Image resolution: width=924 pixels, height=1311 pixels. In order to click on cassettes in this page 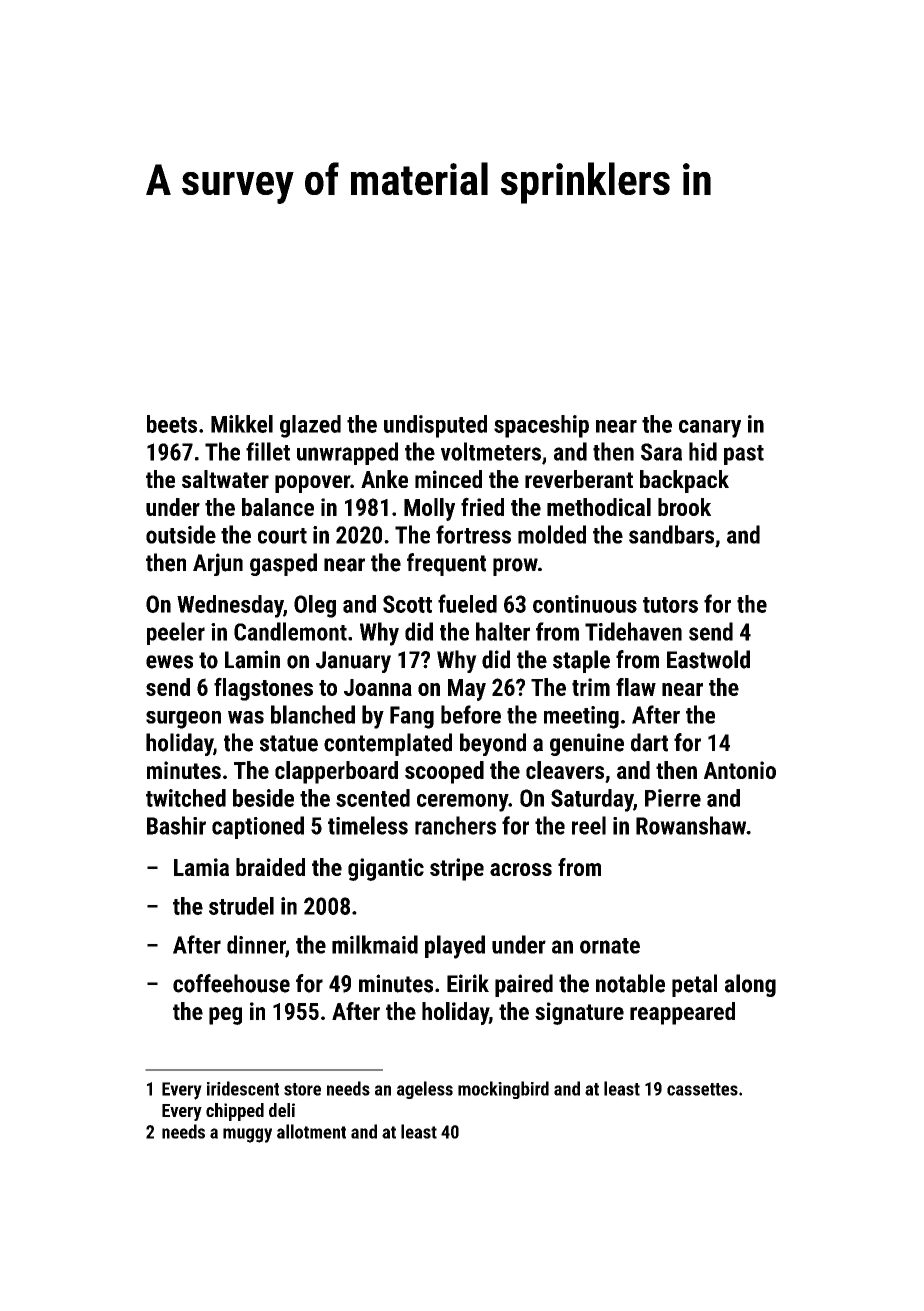, I will do `click(702, 1089)`.
